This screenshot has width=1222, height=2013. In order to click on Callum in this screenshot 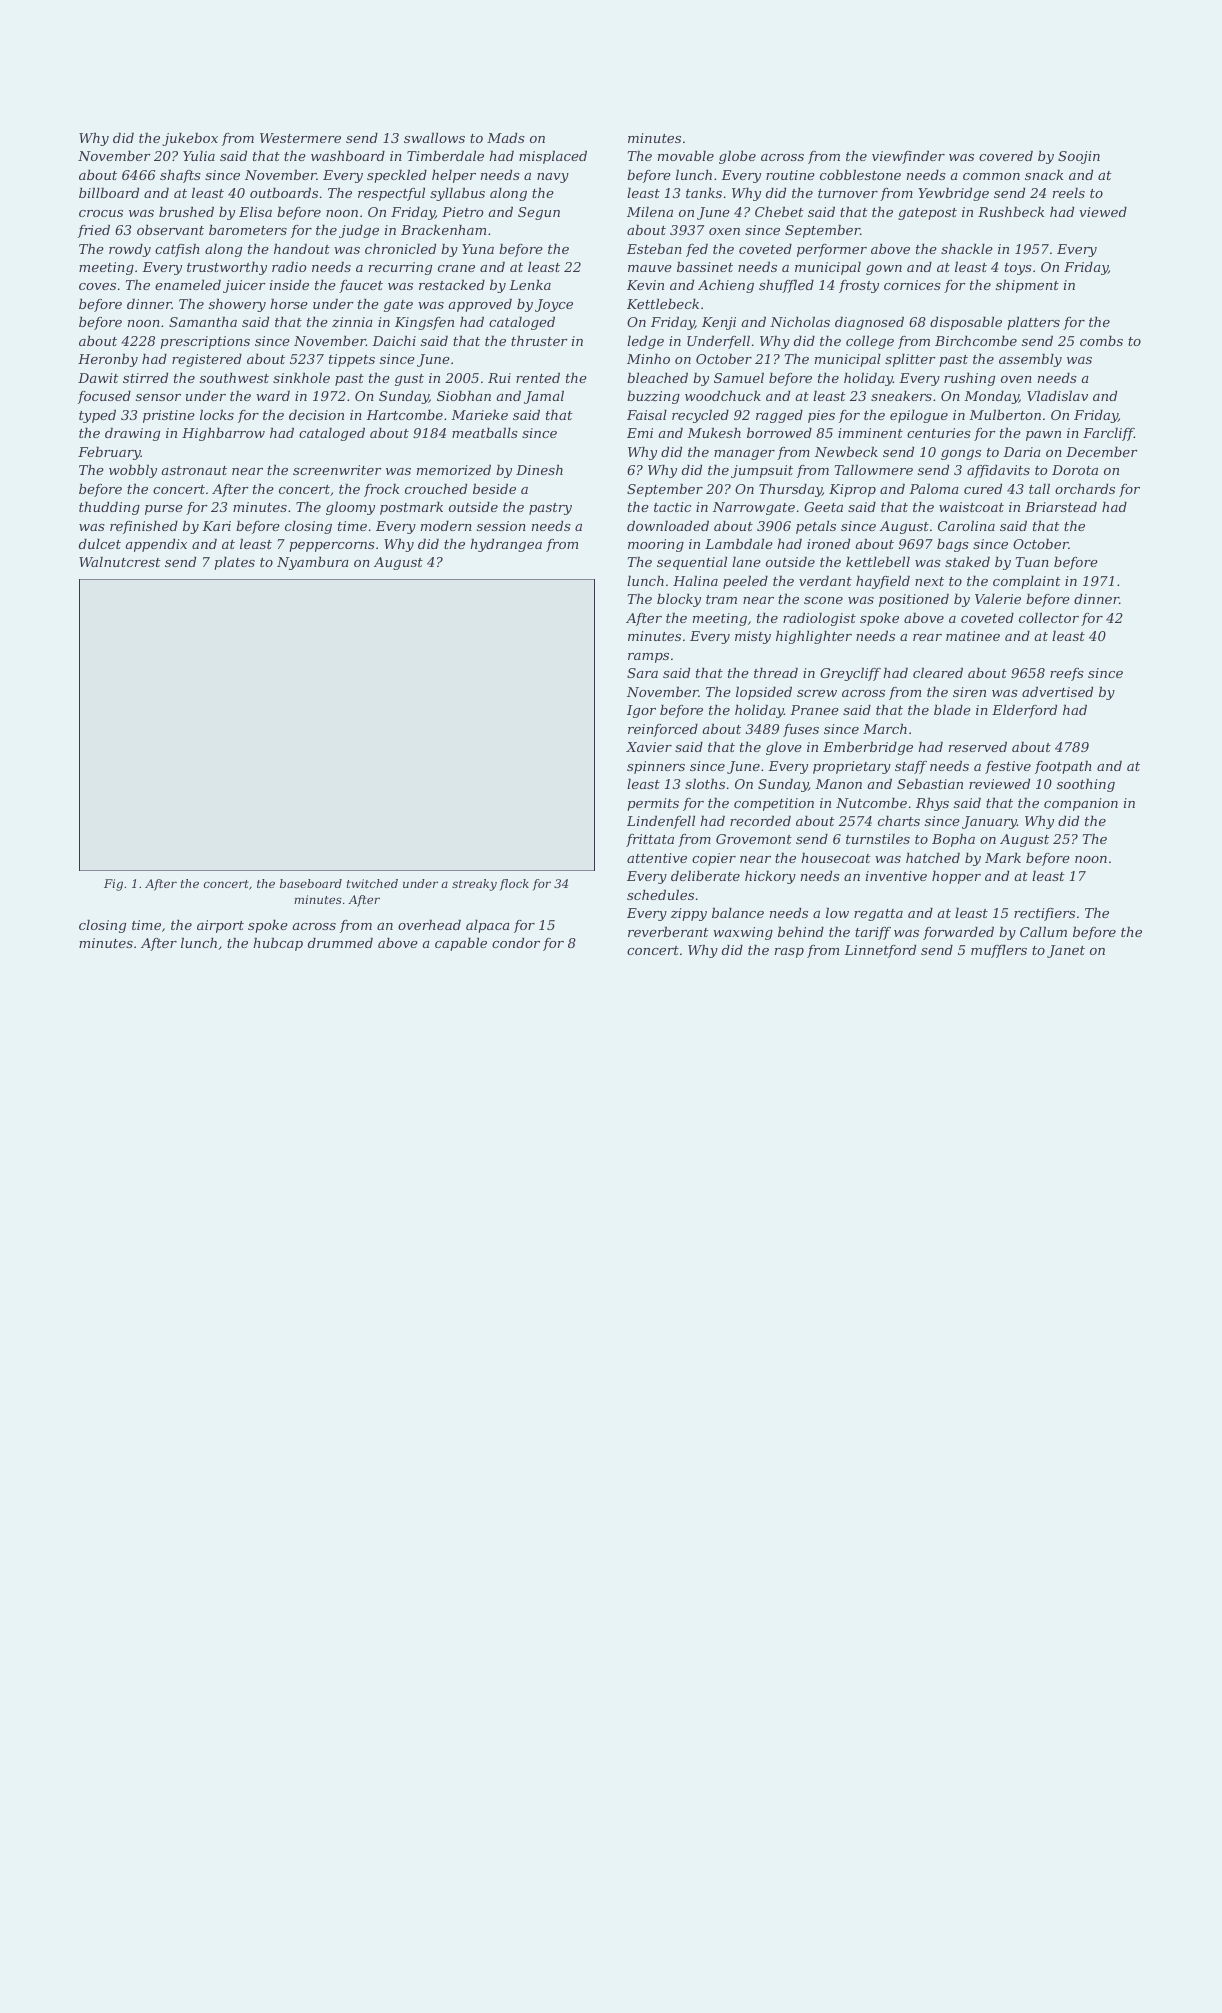, I will do `click(1043, 932)`.
